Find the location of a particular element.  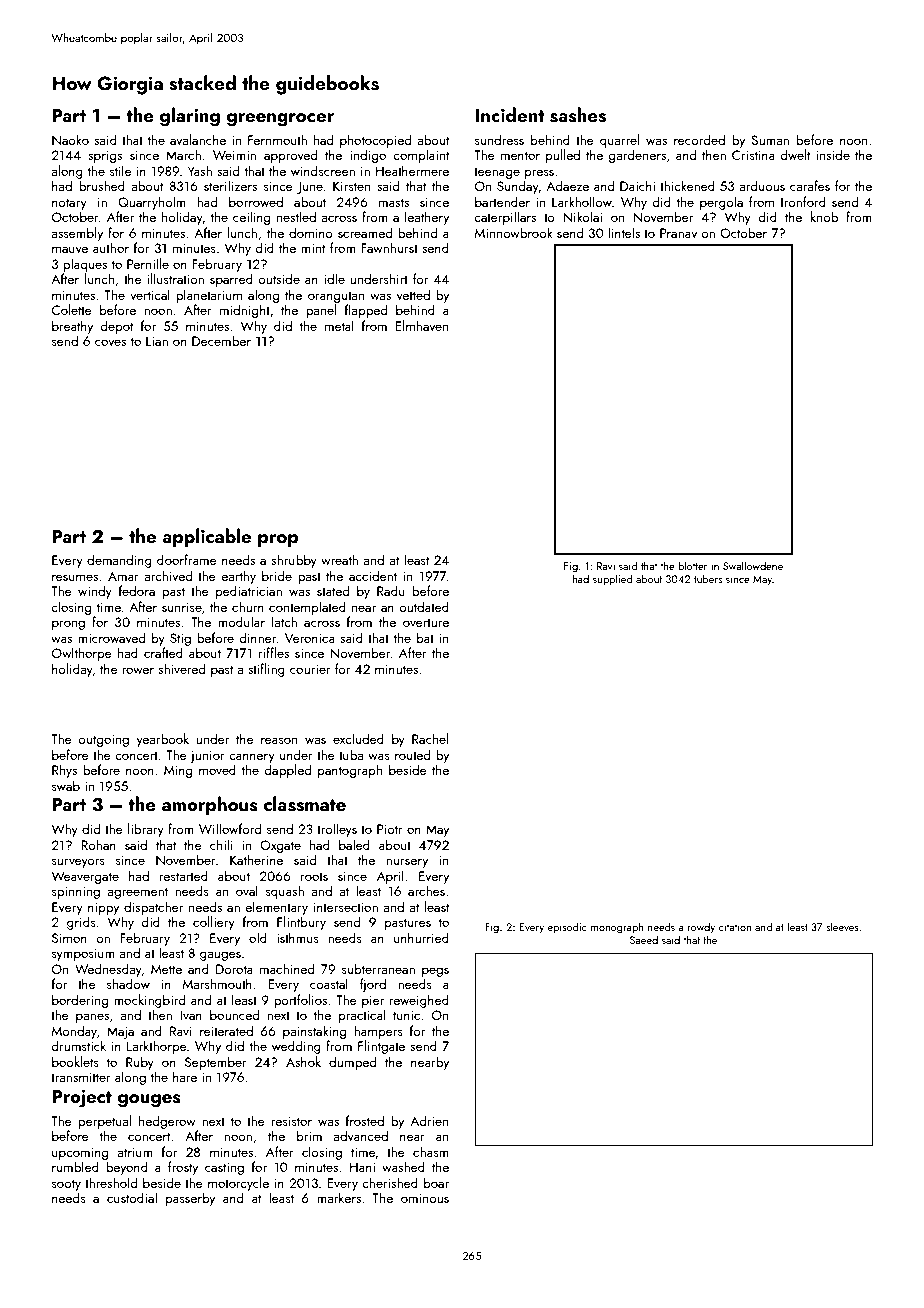

spinning is located at coordinates (76, 892).
